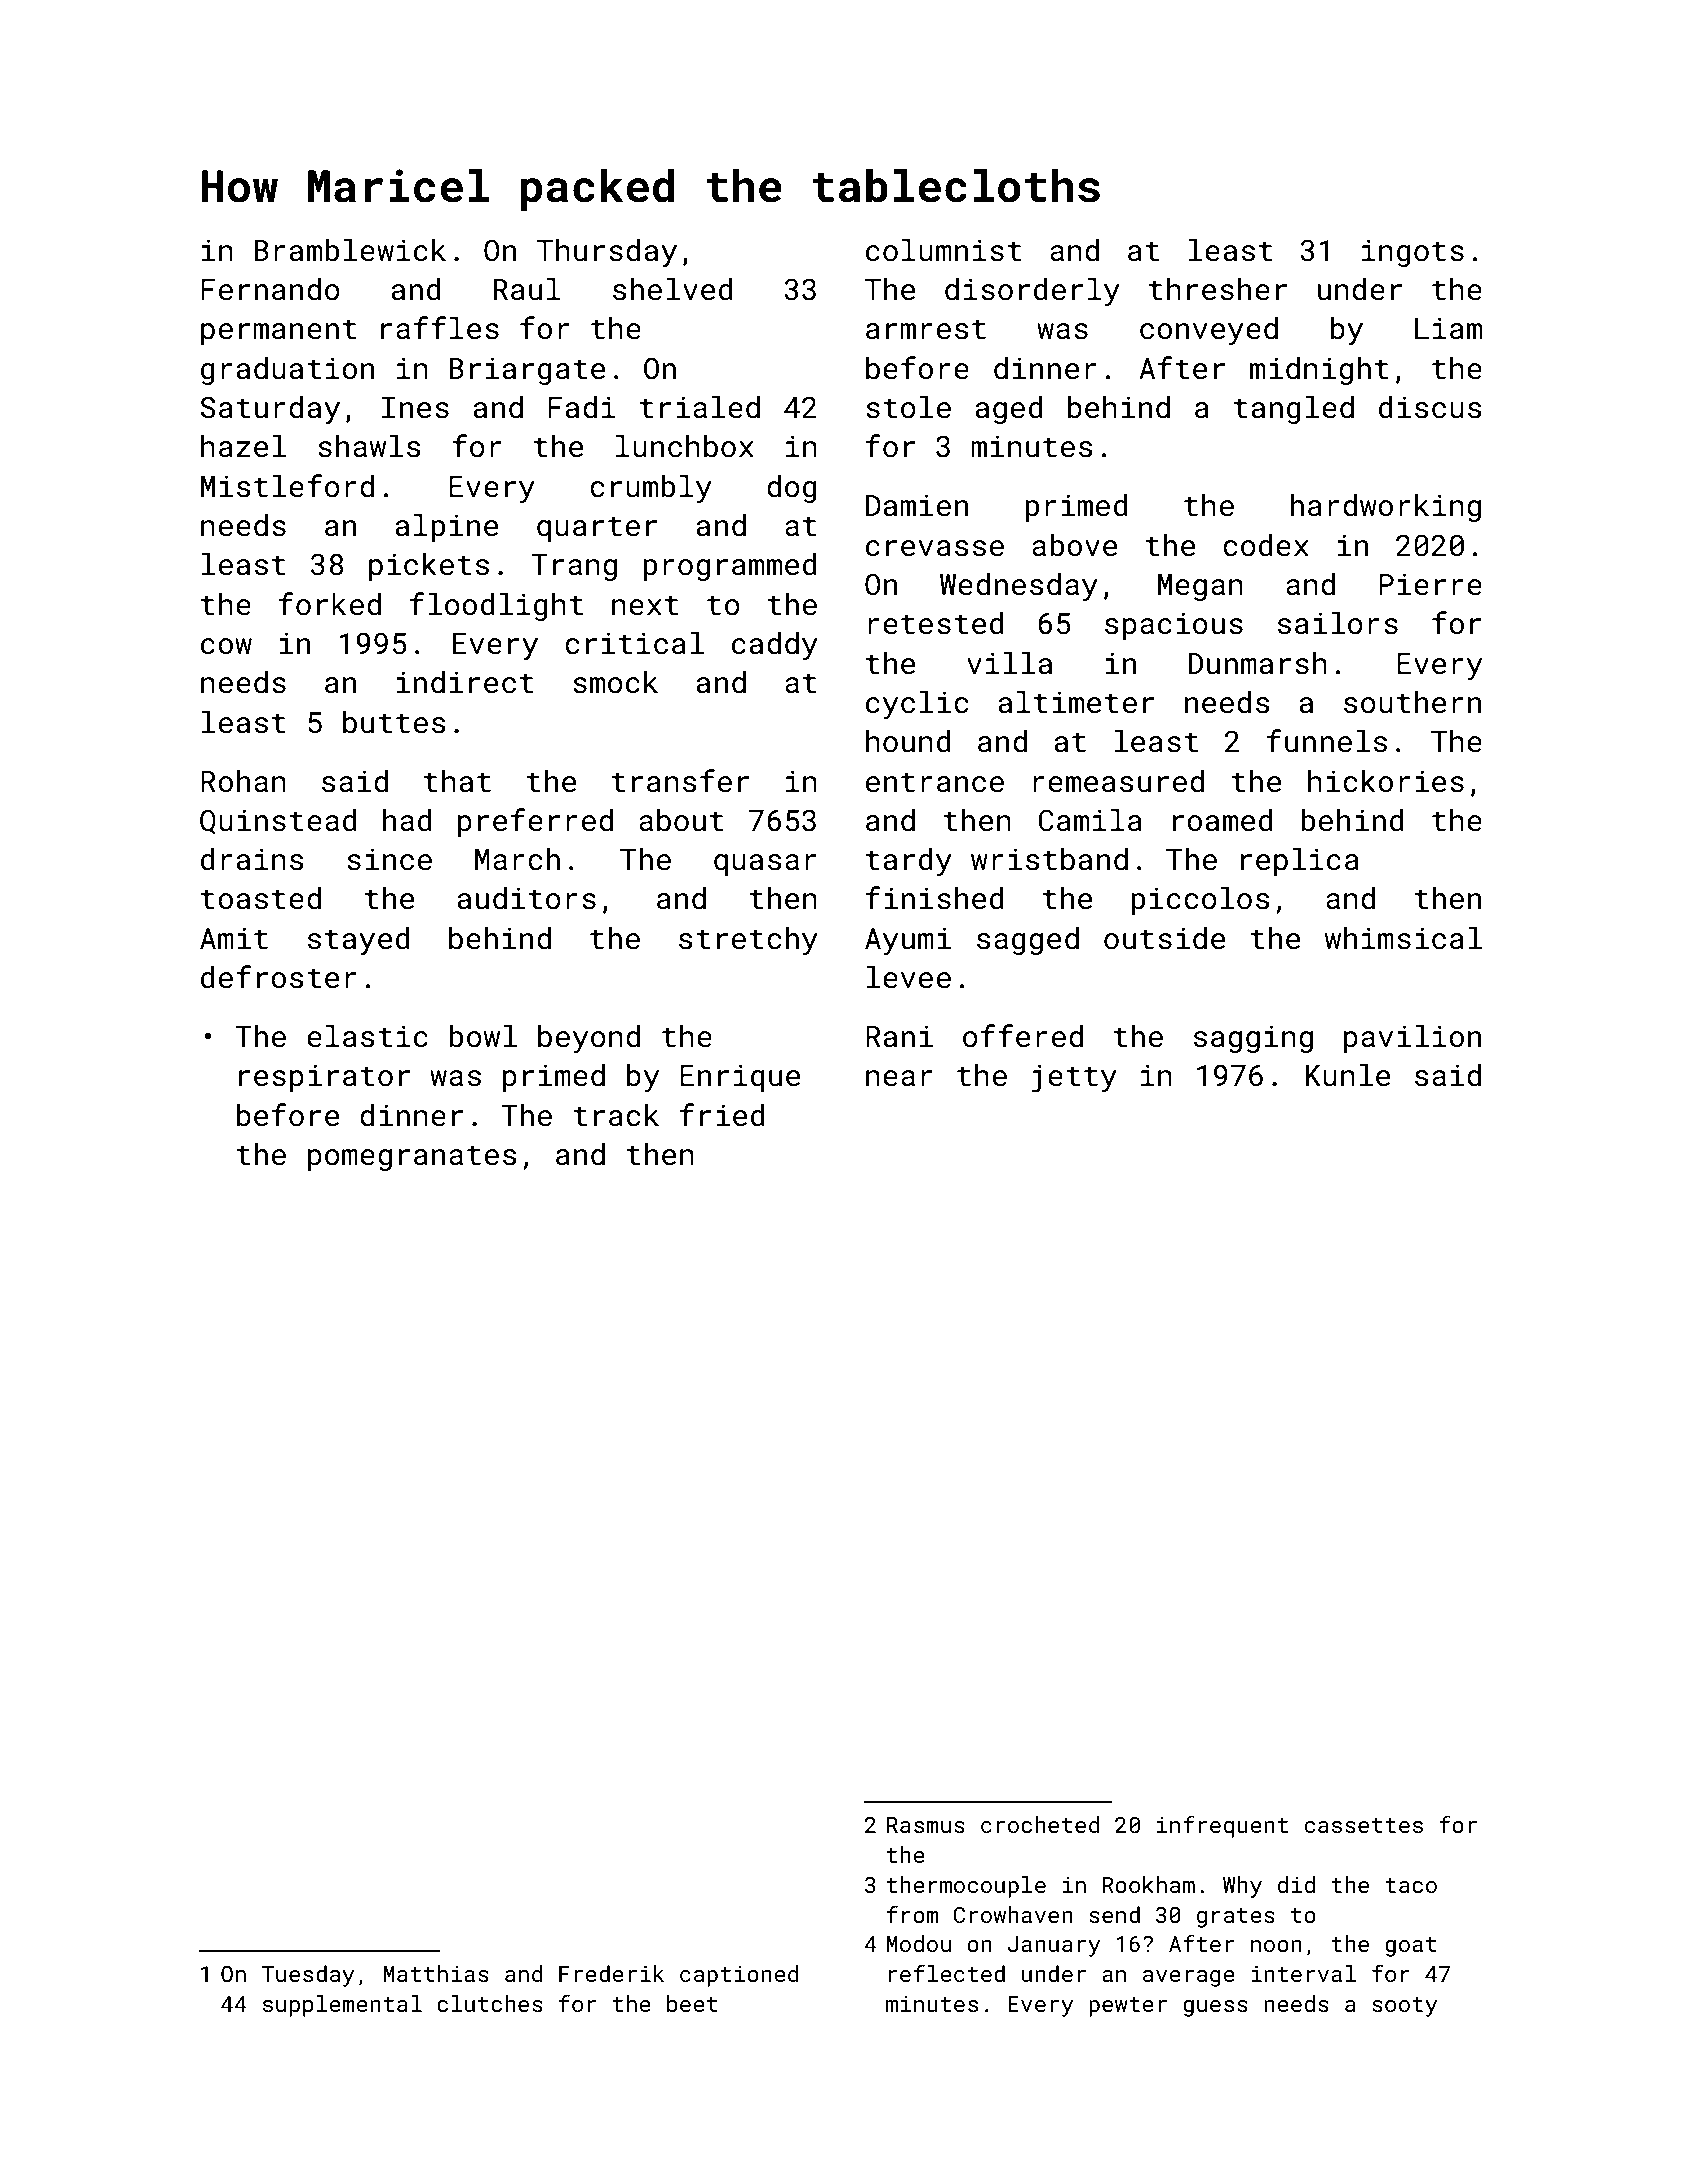 This document has height=2178, width=1683. Describe the element at coordinates (926, 1825) in the document. I see `Rasmus` at that location.
